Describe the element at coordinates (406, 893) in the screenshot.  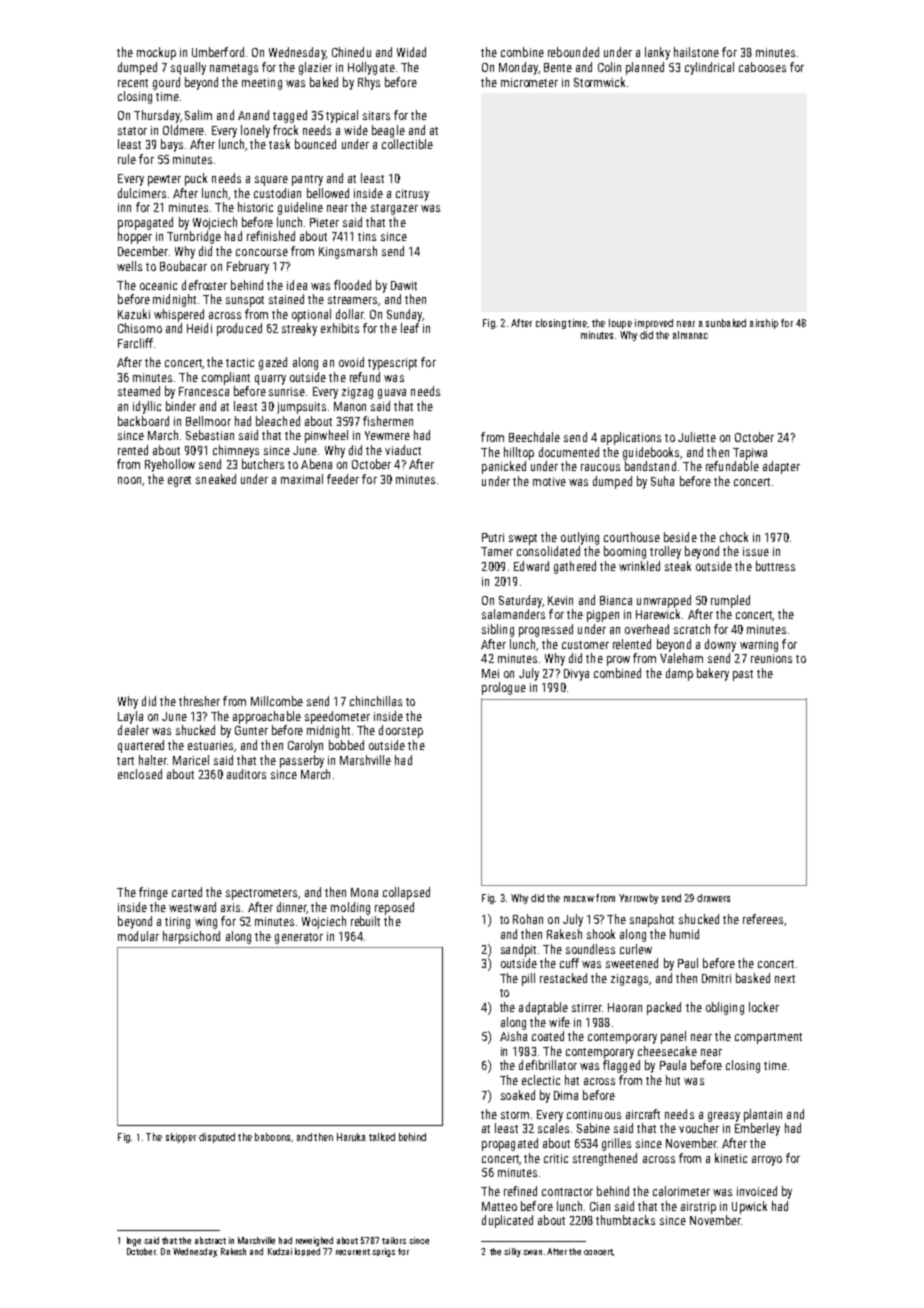
I see `collapsed` at that location.
